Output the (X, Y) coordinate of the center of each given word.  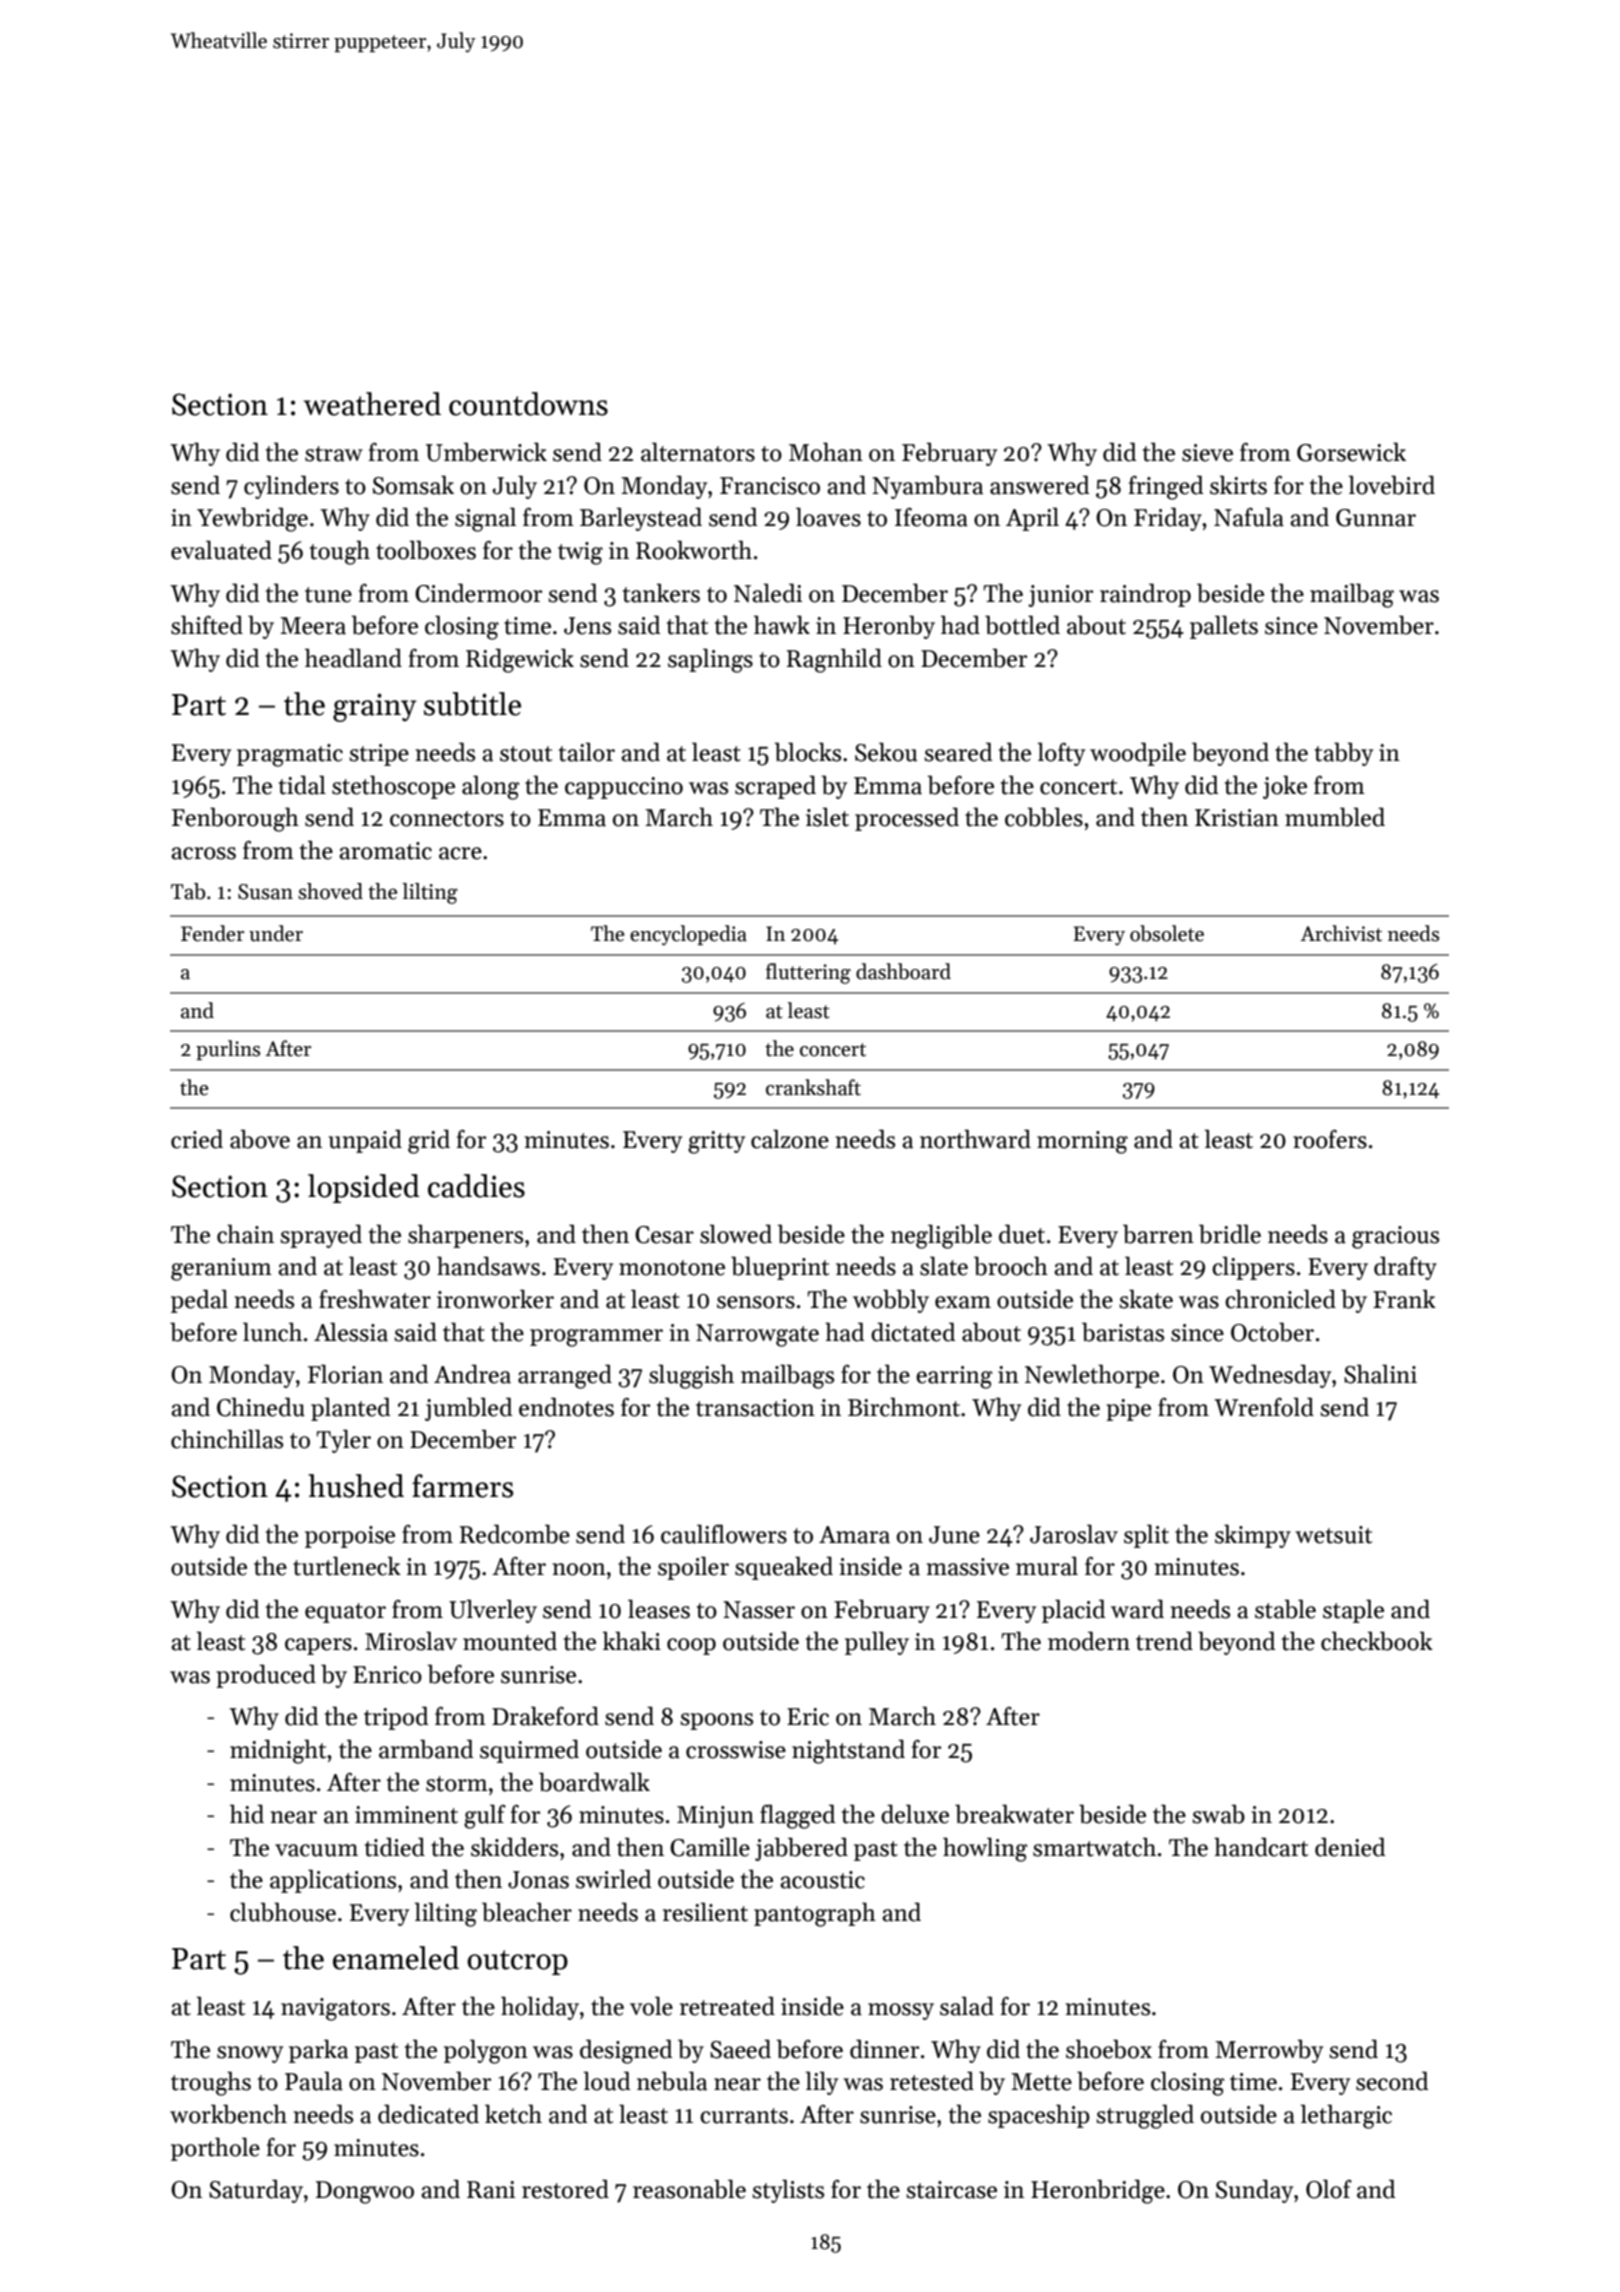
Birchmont (904, 1407)
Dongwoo (365, 2192)
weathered (372, 404)
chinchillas (227, 1439)
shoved (330, 891)
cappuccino (624, 788)
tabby (1344, 754)
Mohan (826, 452)
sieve (1207, 453)
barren (1158, 1234)
